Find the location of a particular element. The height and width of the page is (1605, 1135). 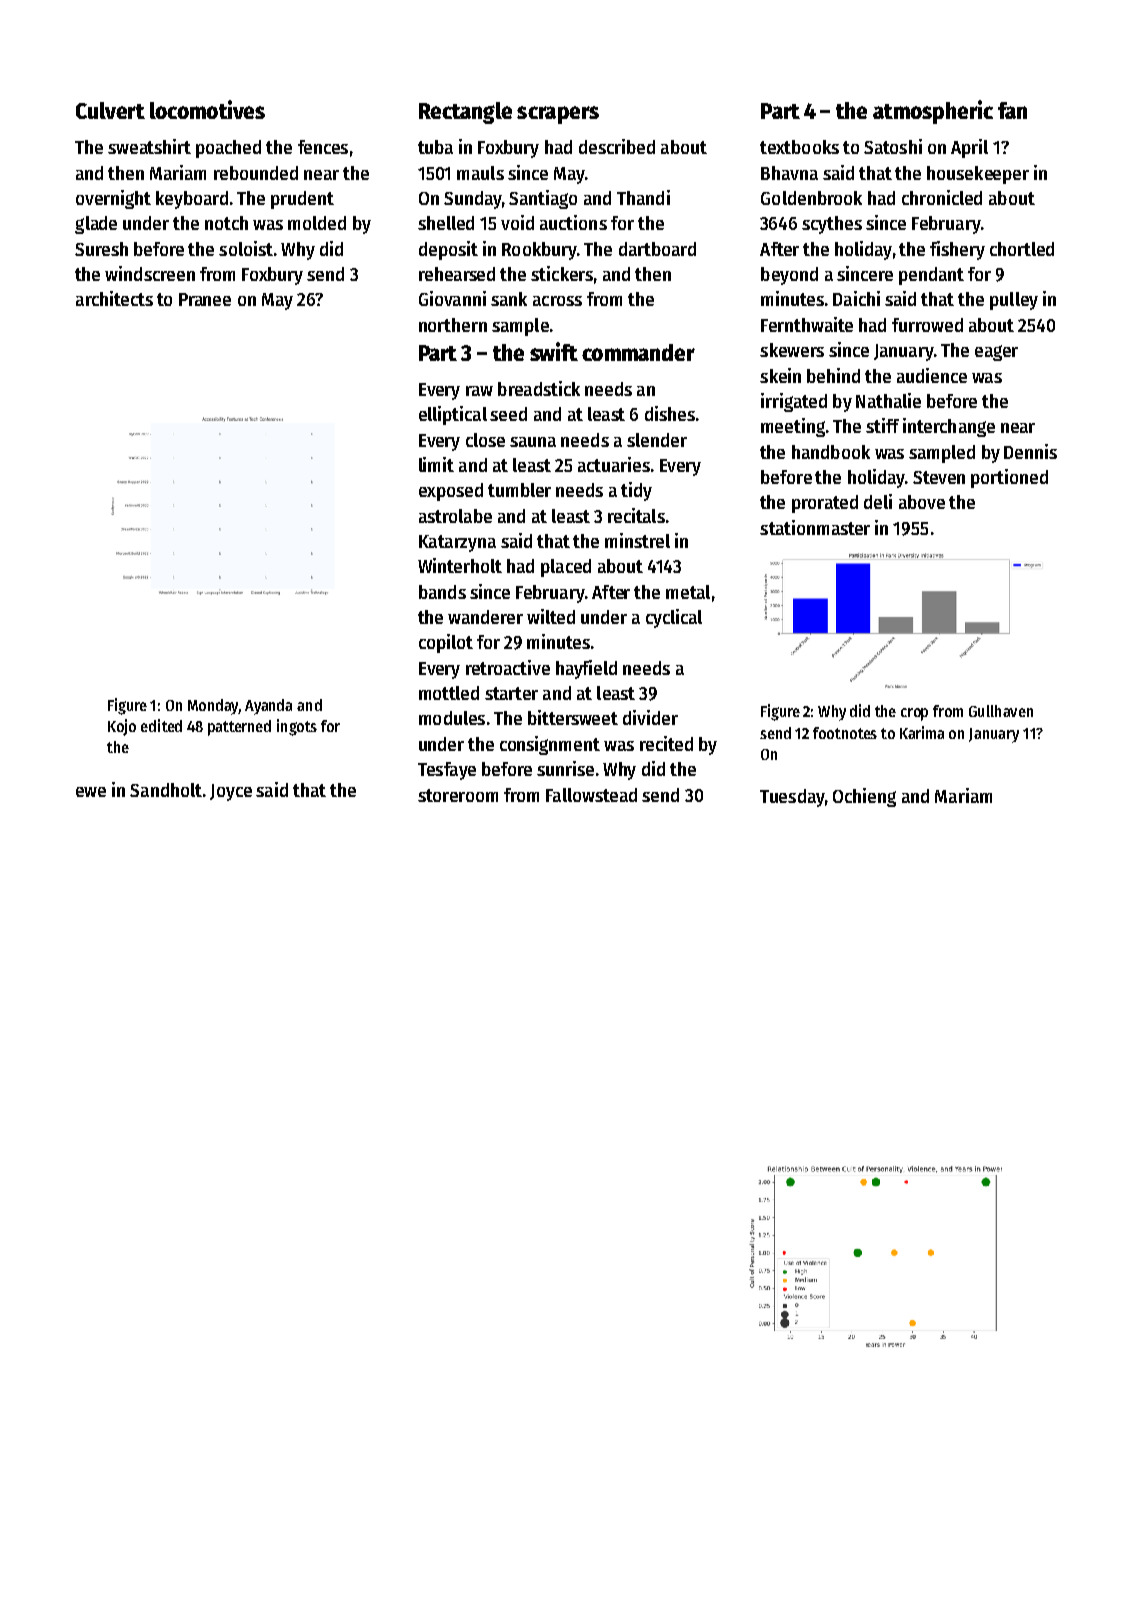

overnight is located at coordinates (113, 199).
